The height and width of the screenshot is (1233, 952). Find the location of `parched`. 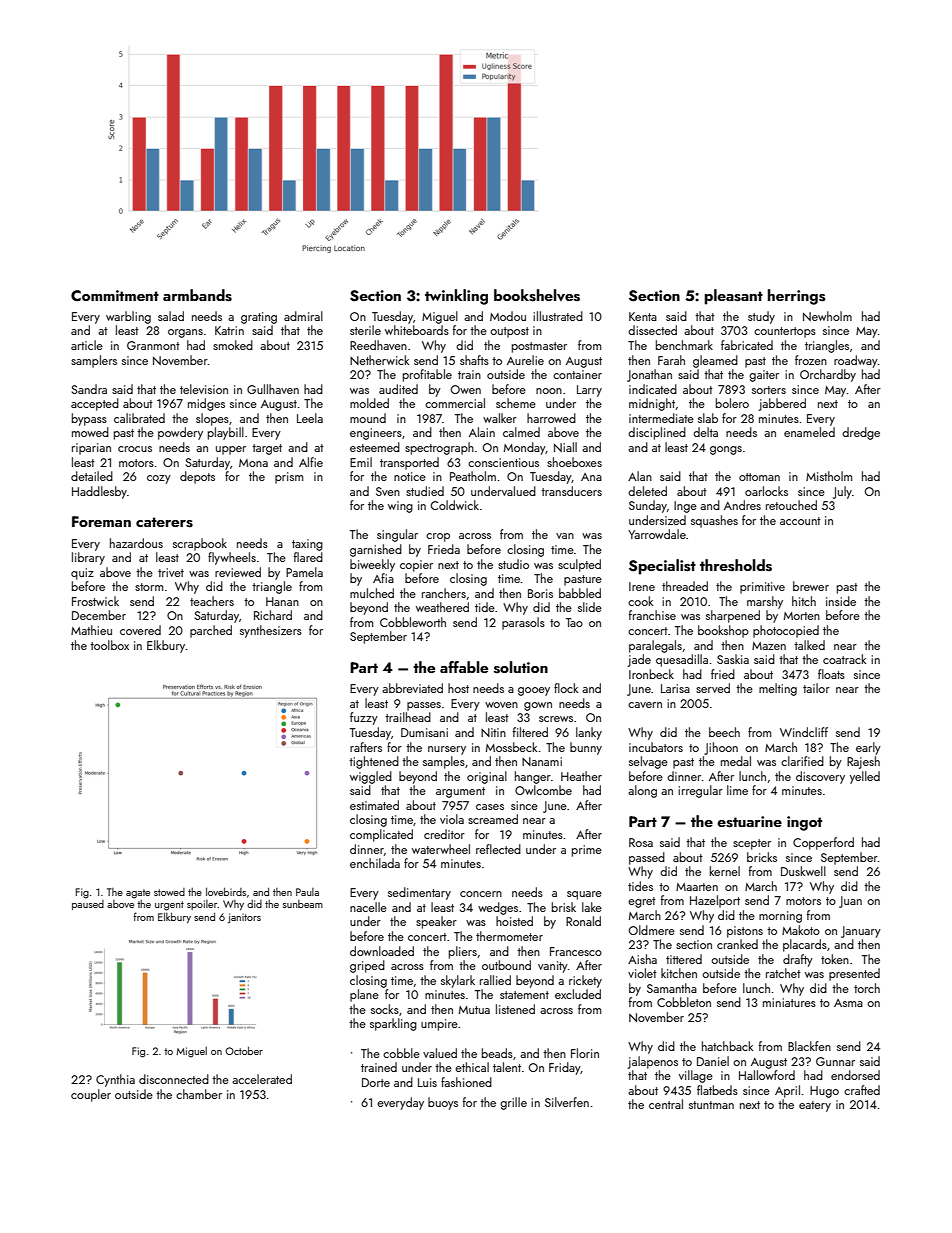

parched is located at coordinates (211, 631).
